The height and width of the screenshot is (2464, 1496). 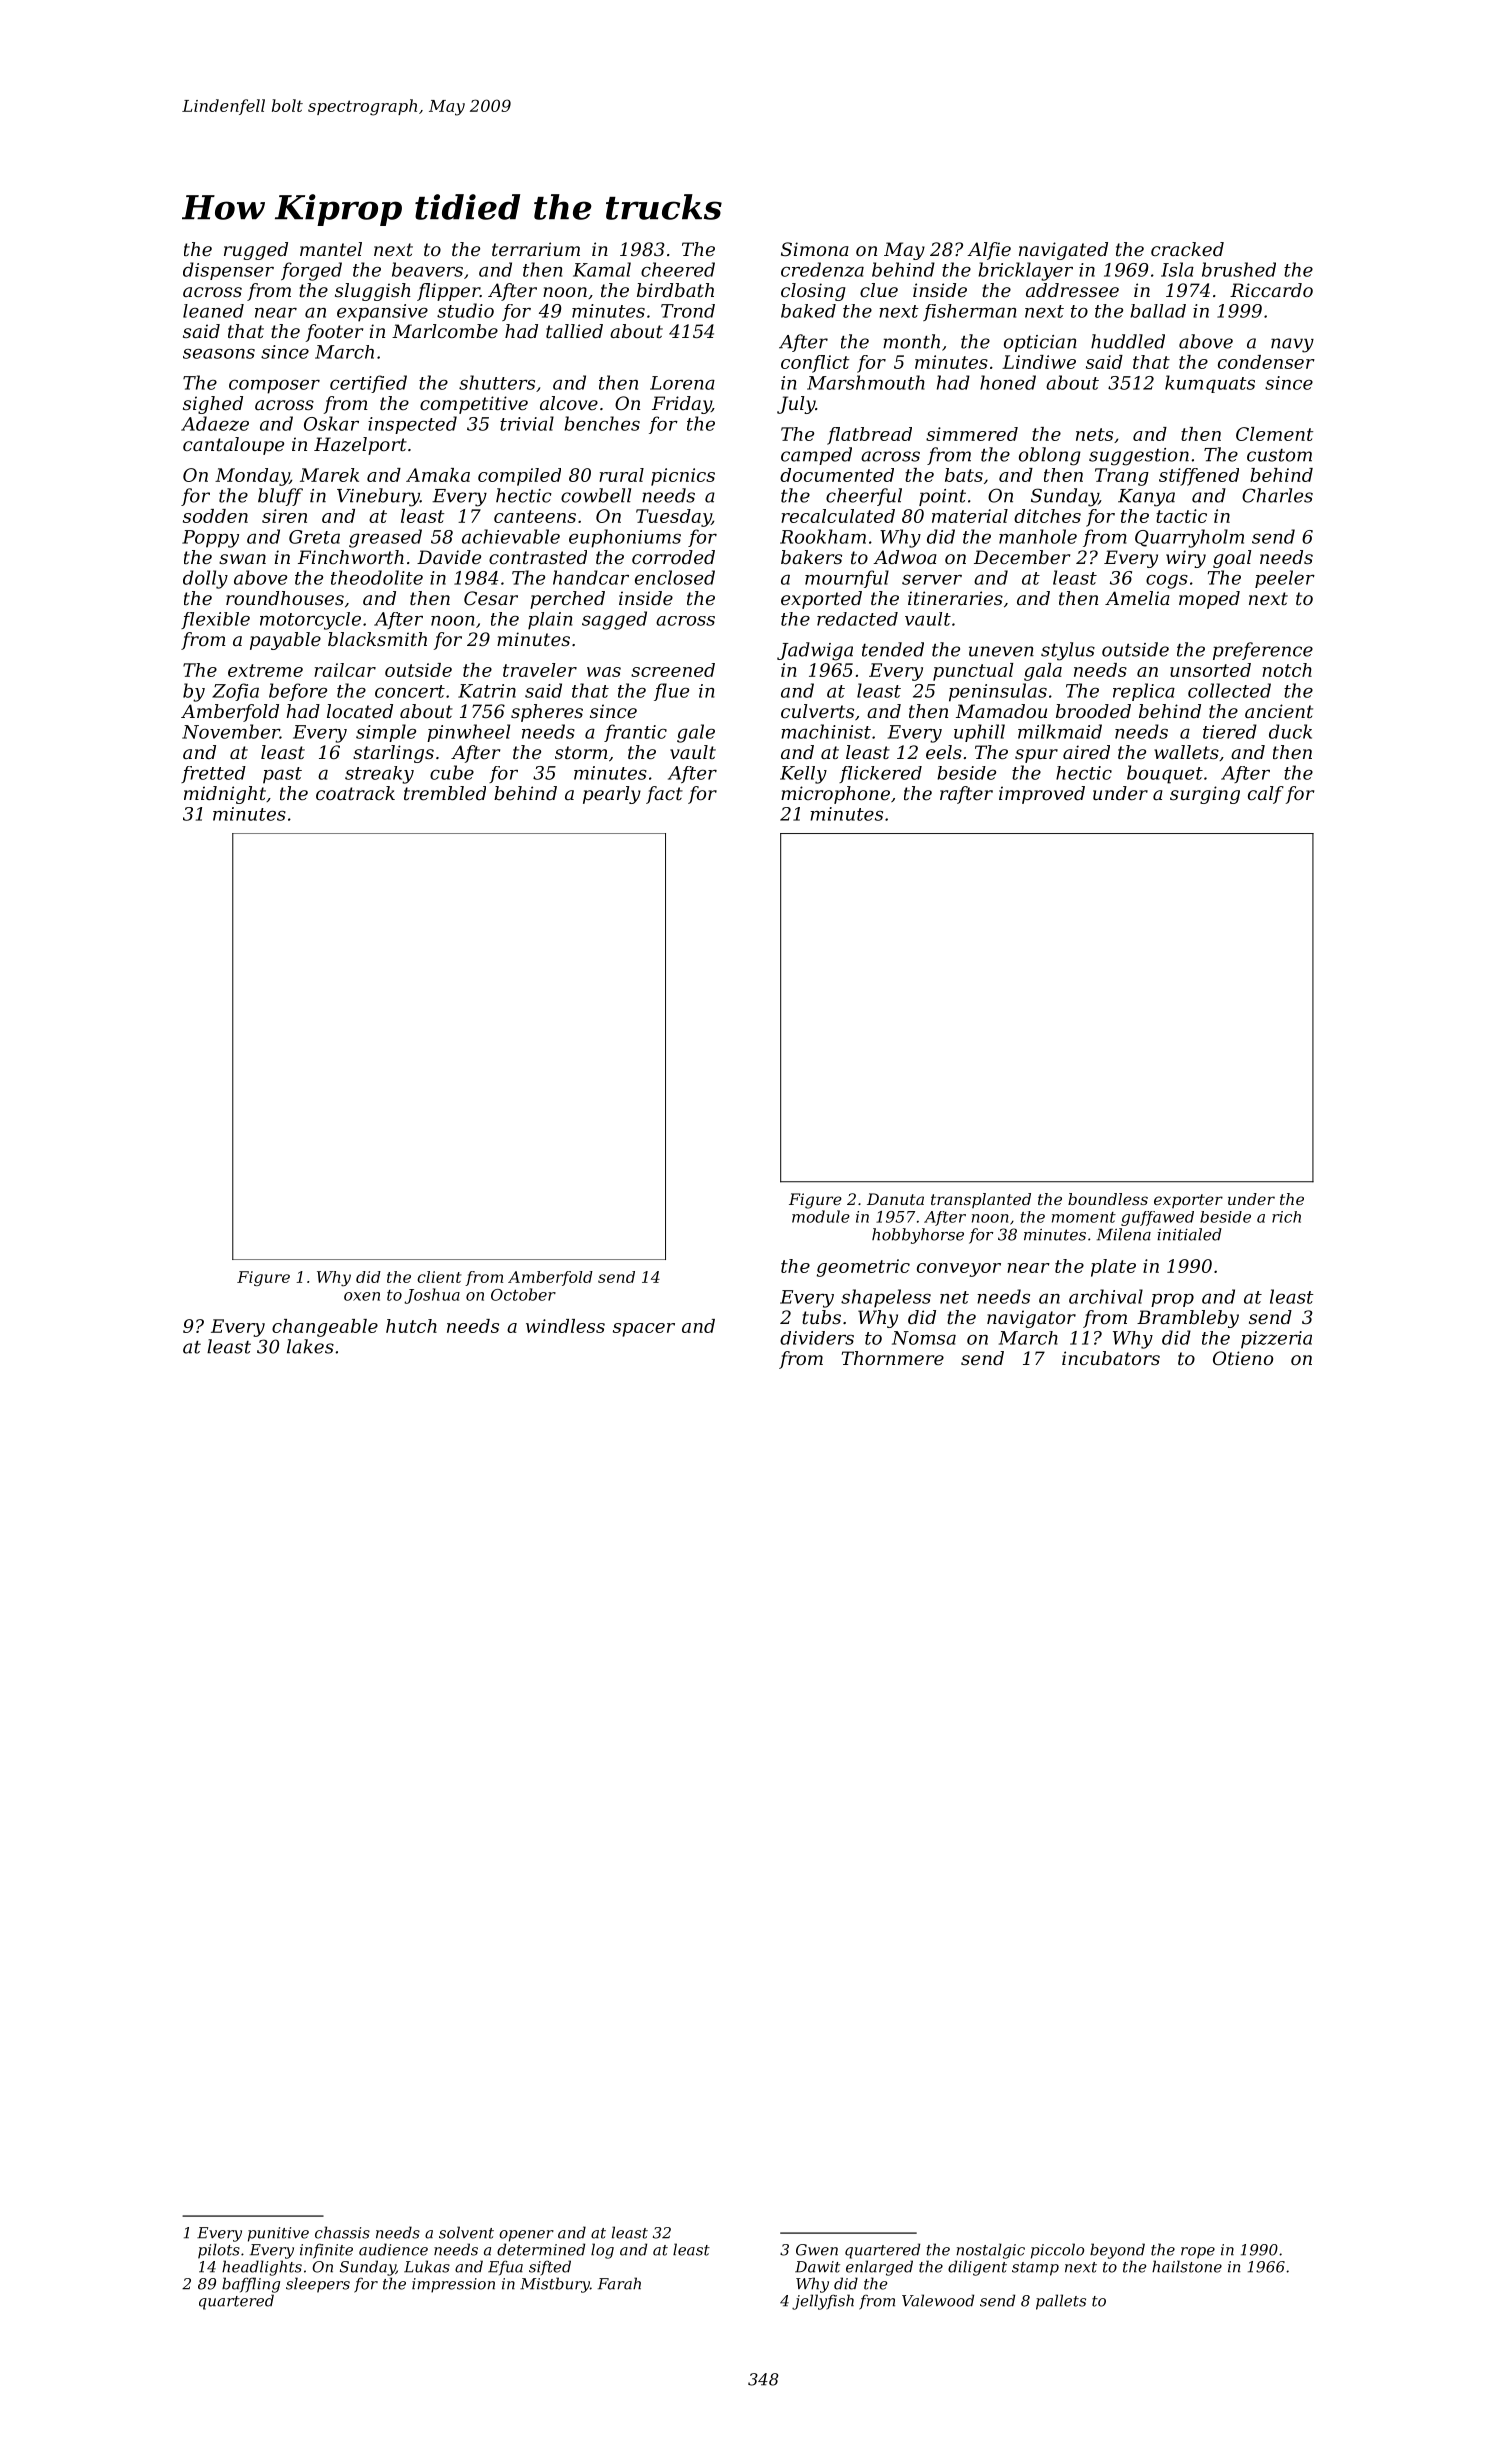 What do you see at coordinates (331, 249) in the screenshot?
I see `mantel` at bounding box center [331, 249].
